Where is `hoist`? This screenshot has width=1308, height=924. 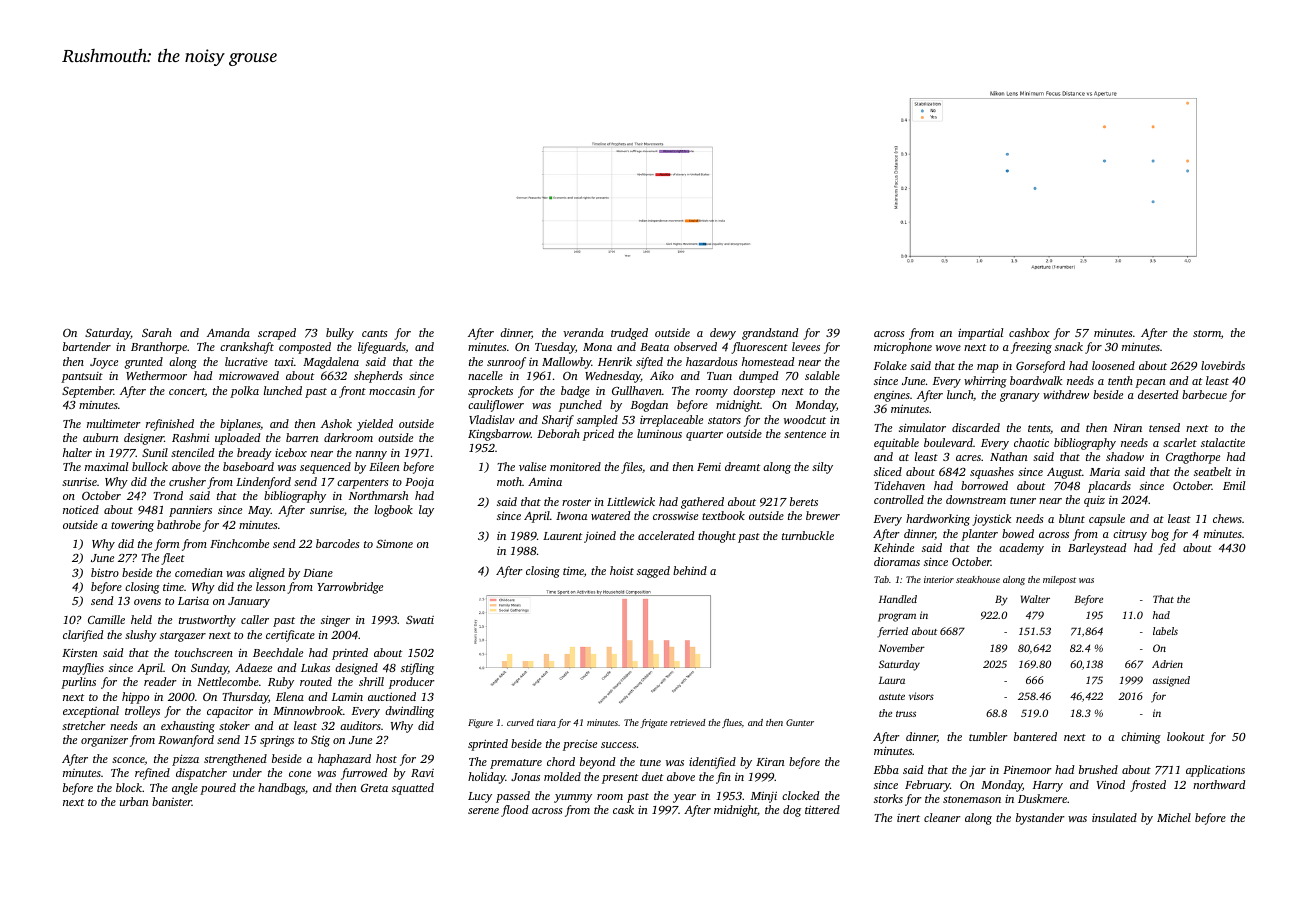
hoist is located at coordinates (622, 570).
